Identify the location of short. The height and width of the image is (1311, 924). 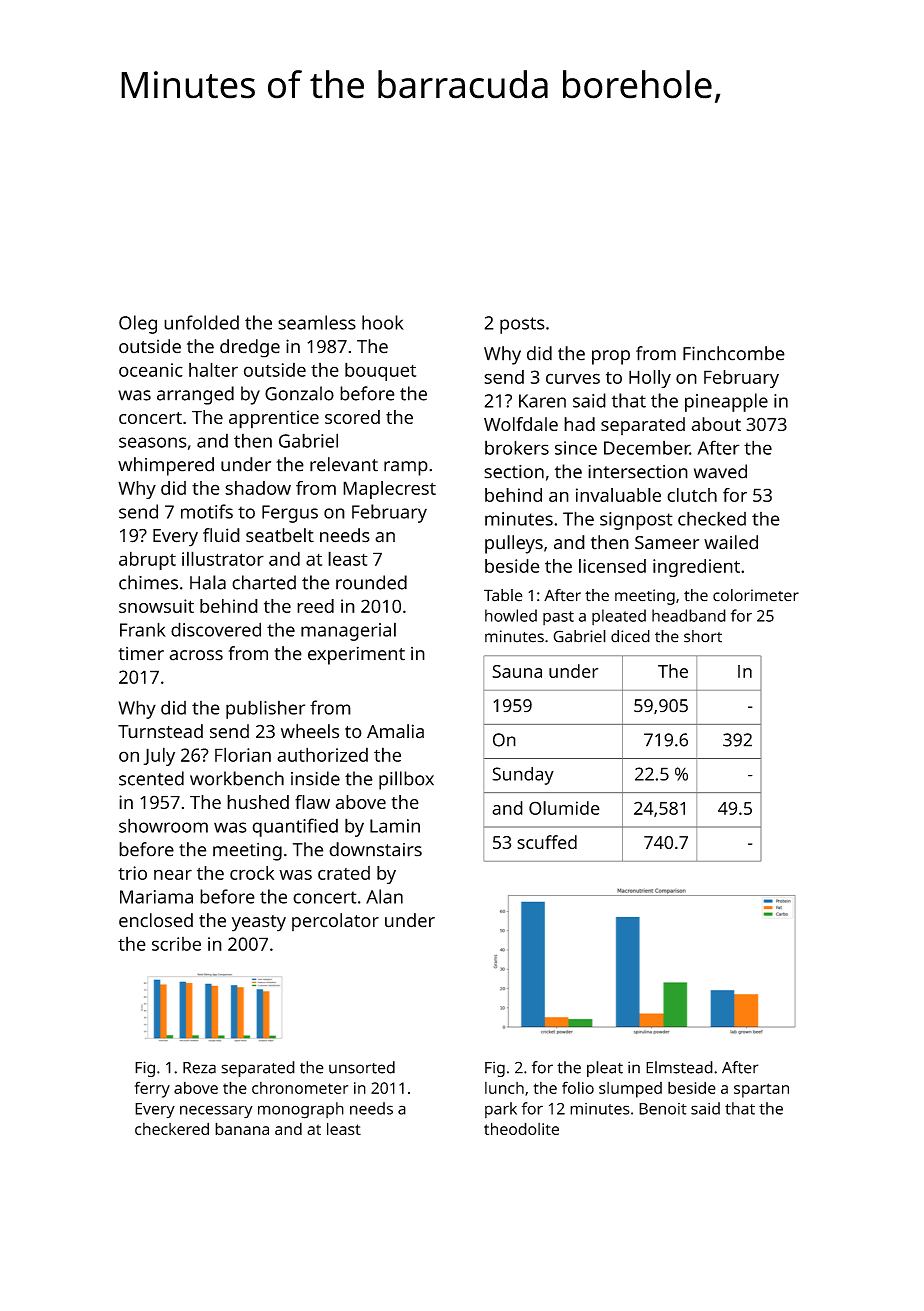
(703, 636).
